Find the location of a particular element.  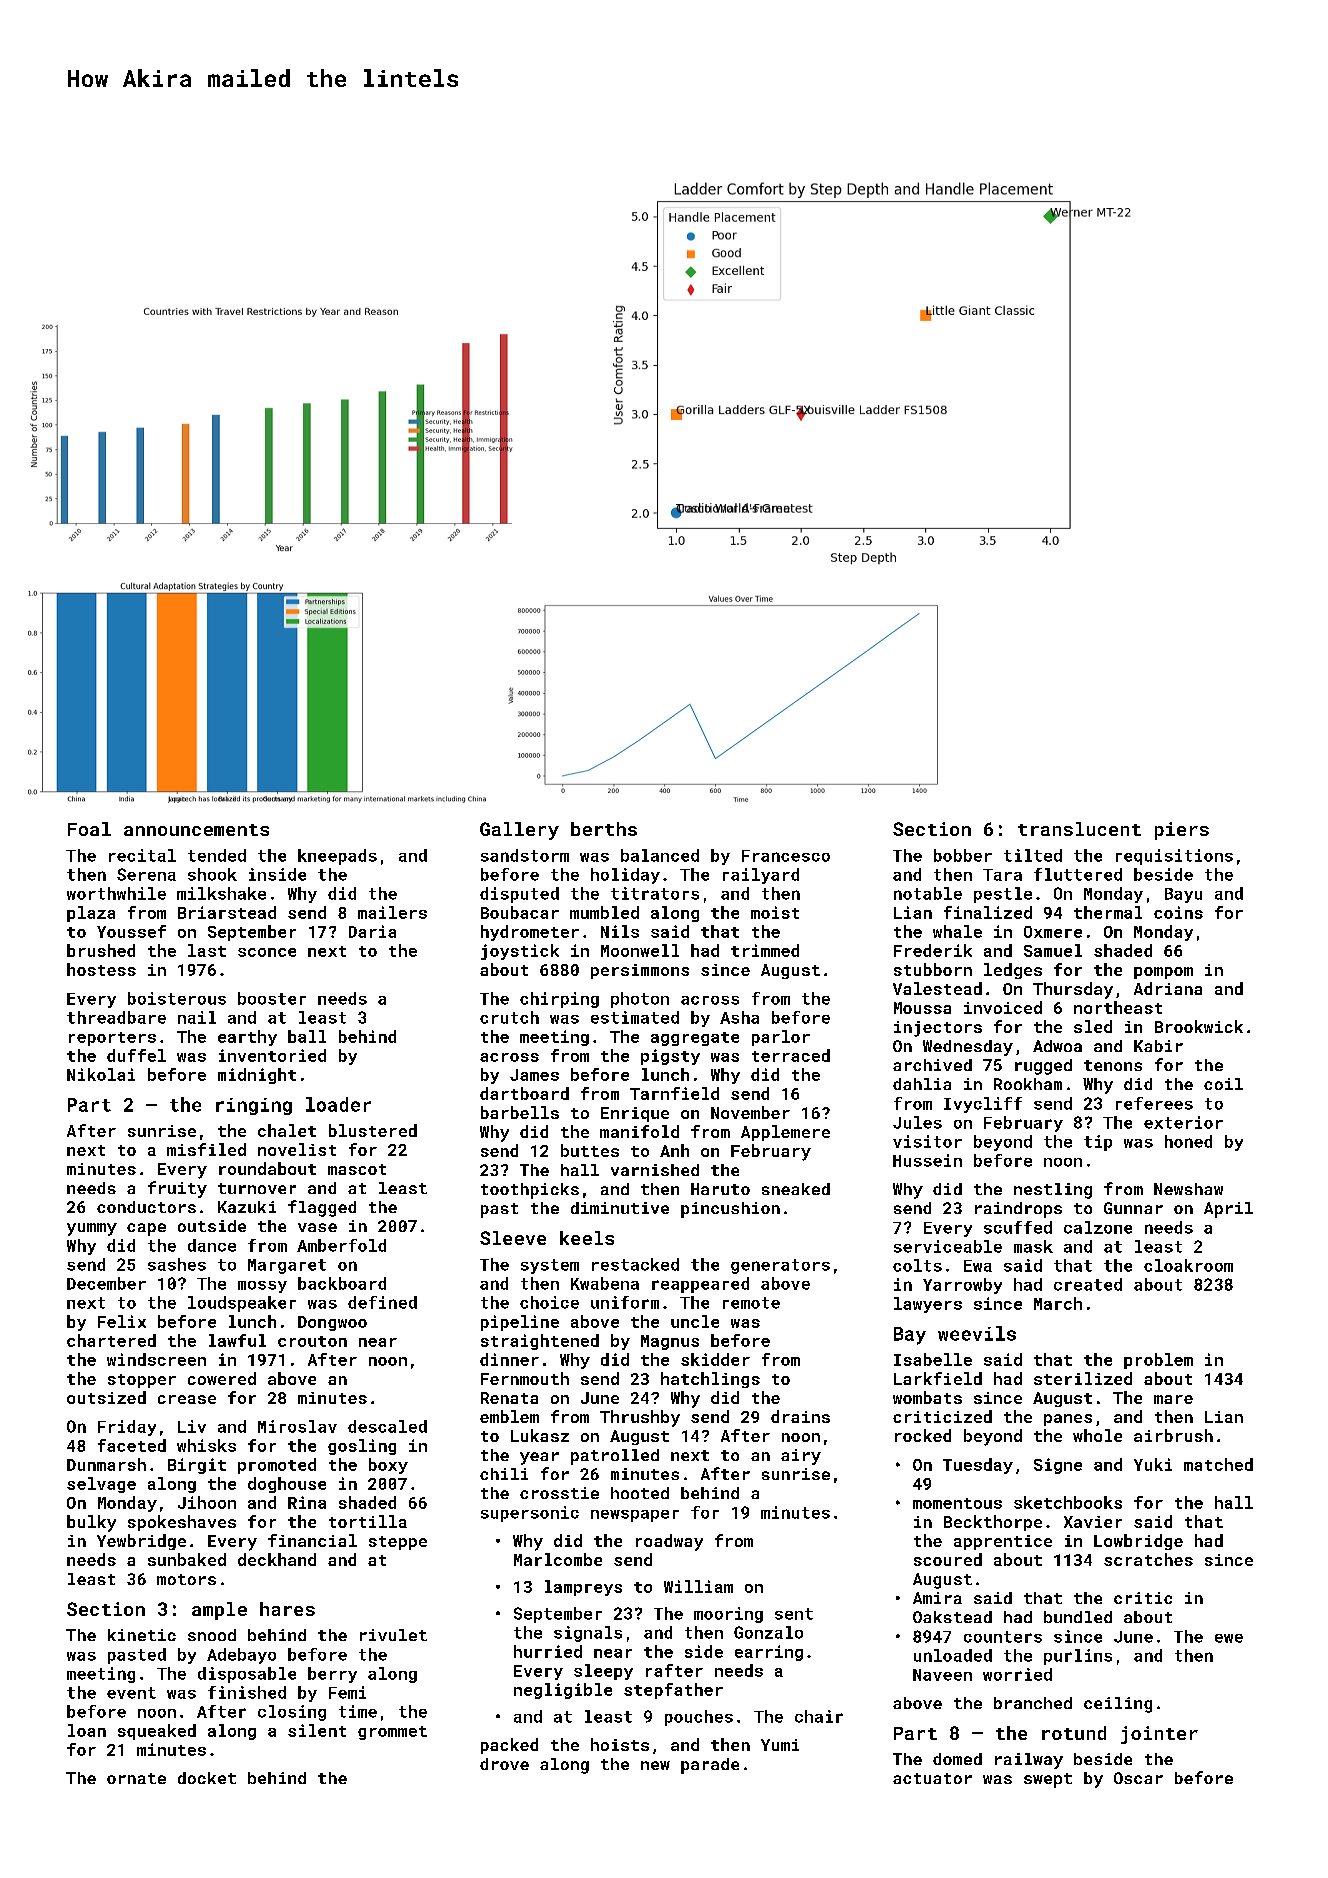

Rina is located at coordinates (307, 1502).
